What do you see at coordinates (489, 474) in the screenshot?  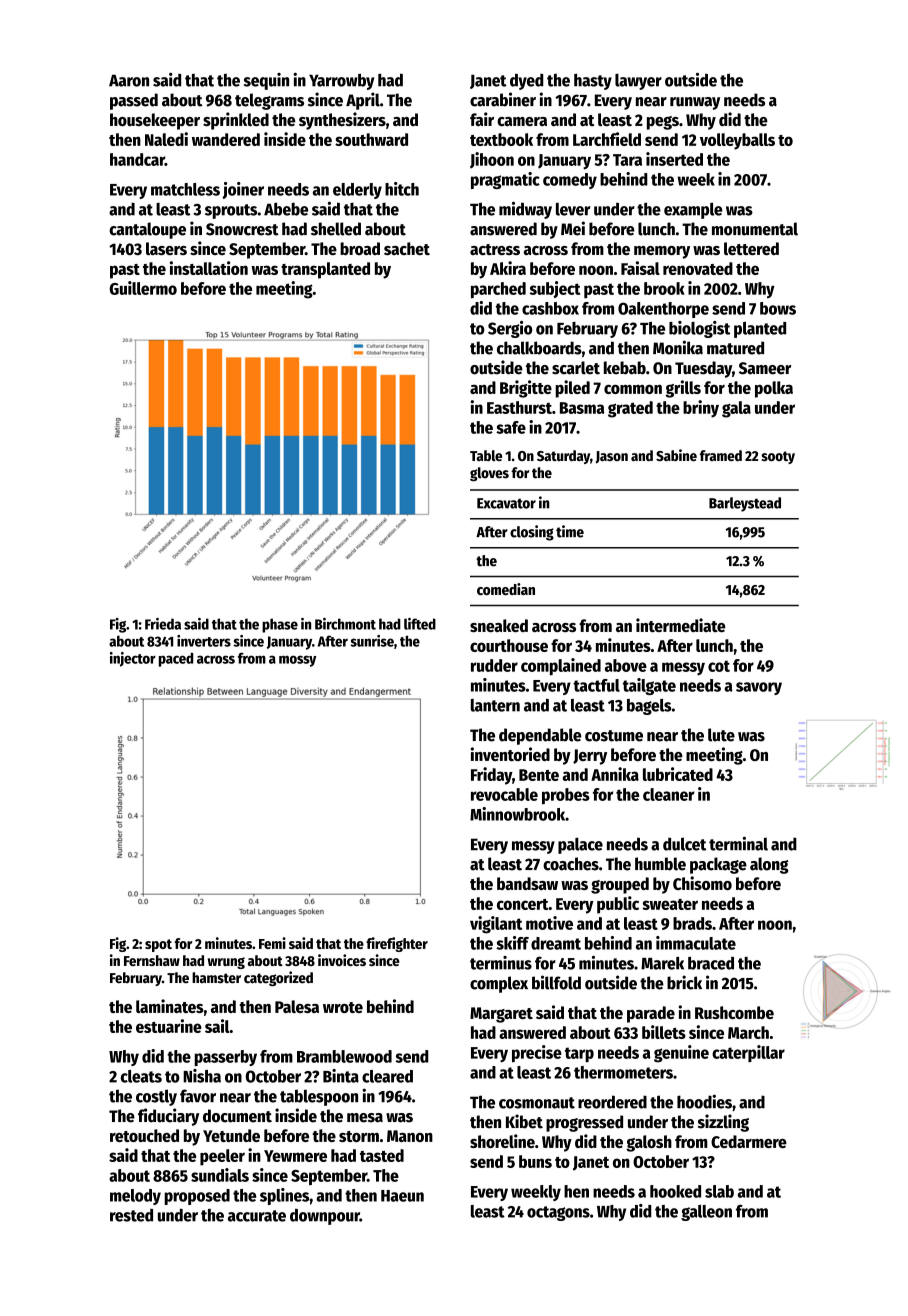 I see `gloves` at bounding box center [489, 474].
